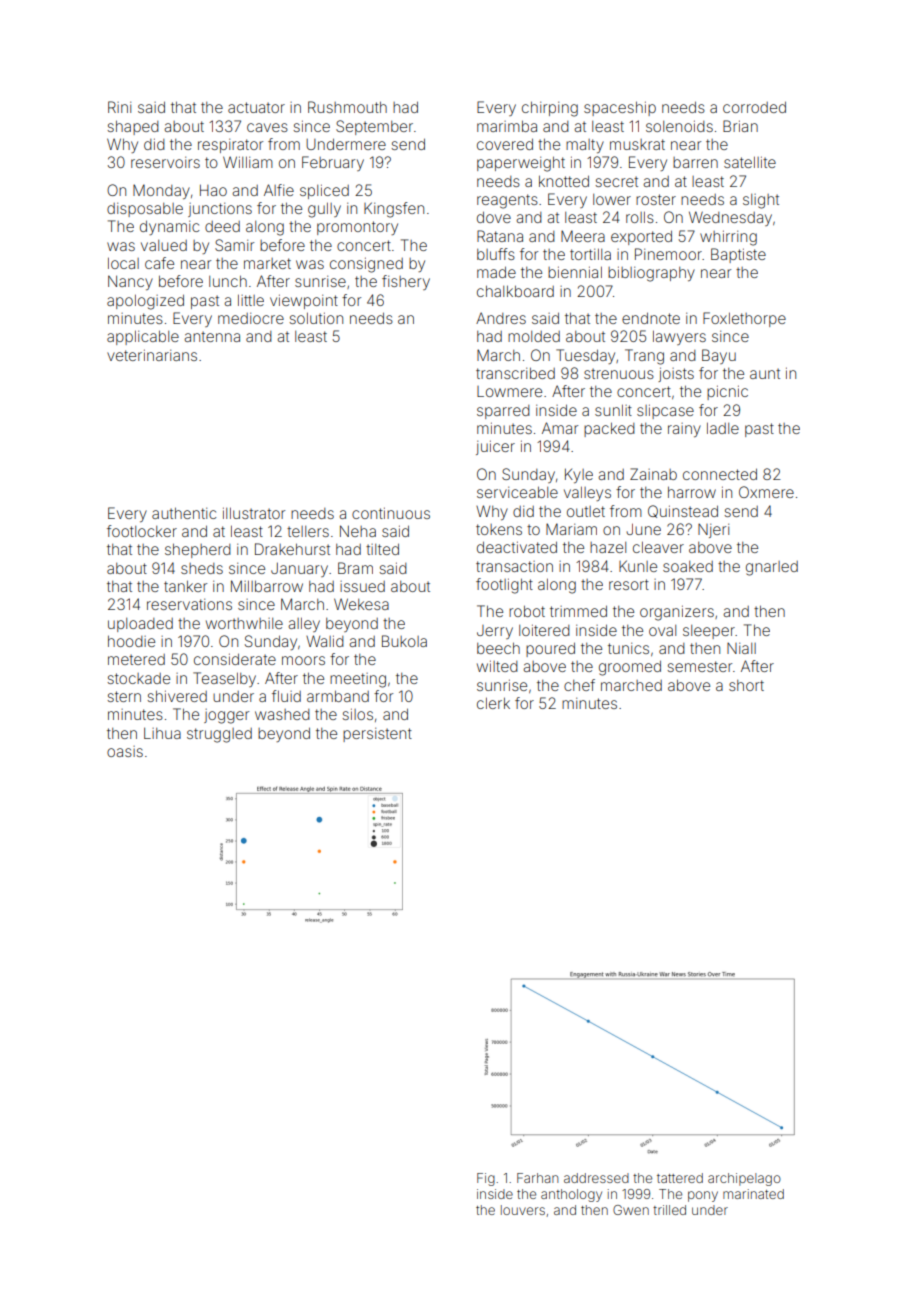  Describe the element at coordinates (662, 630) in the document. I see `oval` at that location.
